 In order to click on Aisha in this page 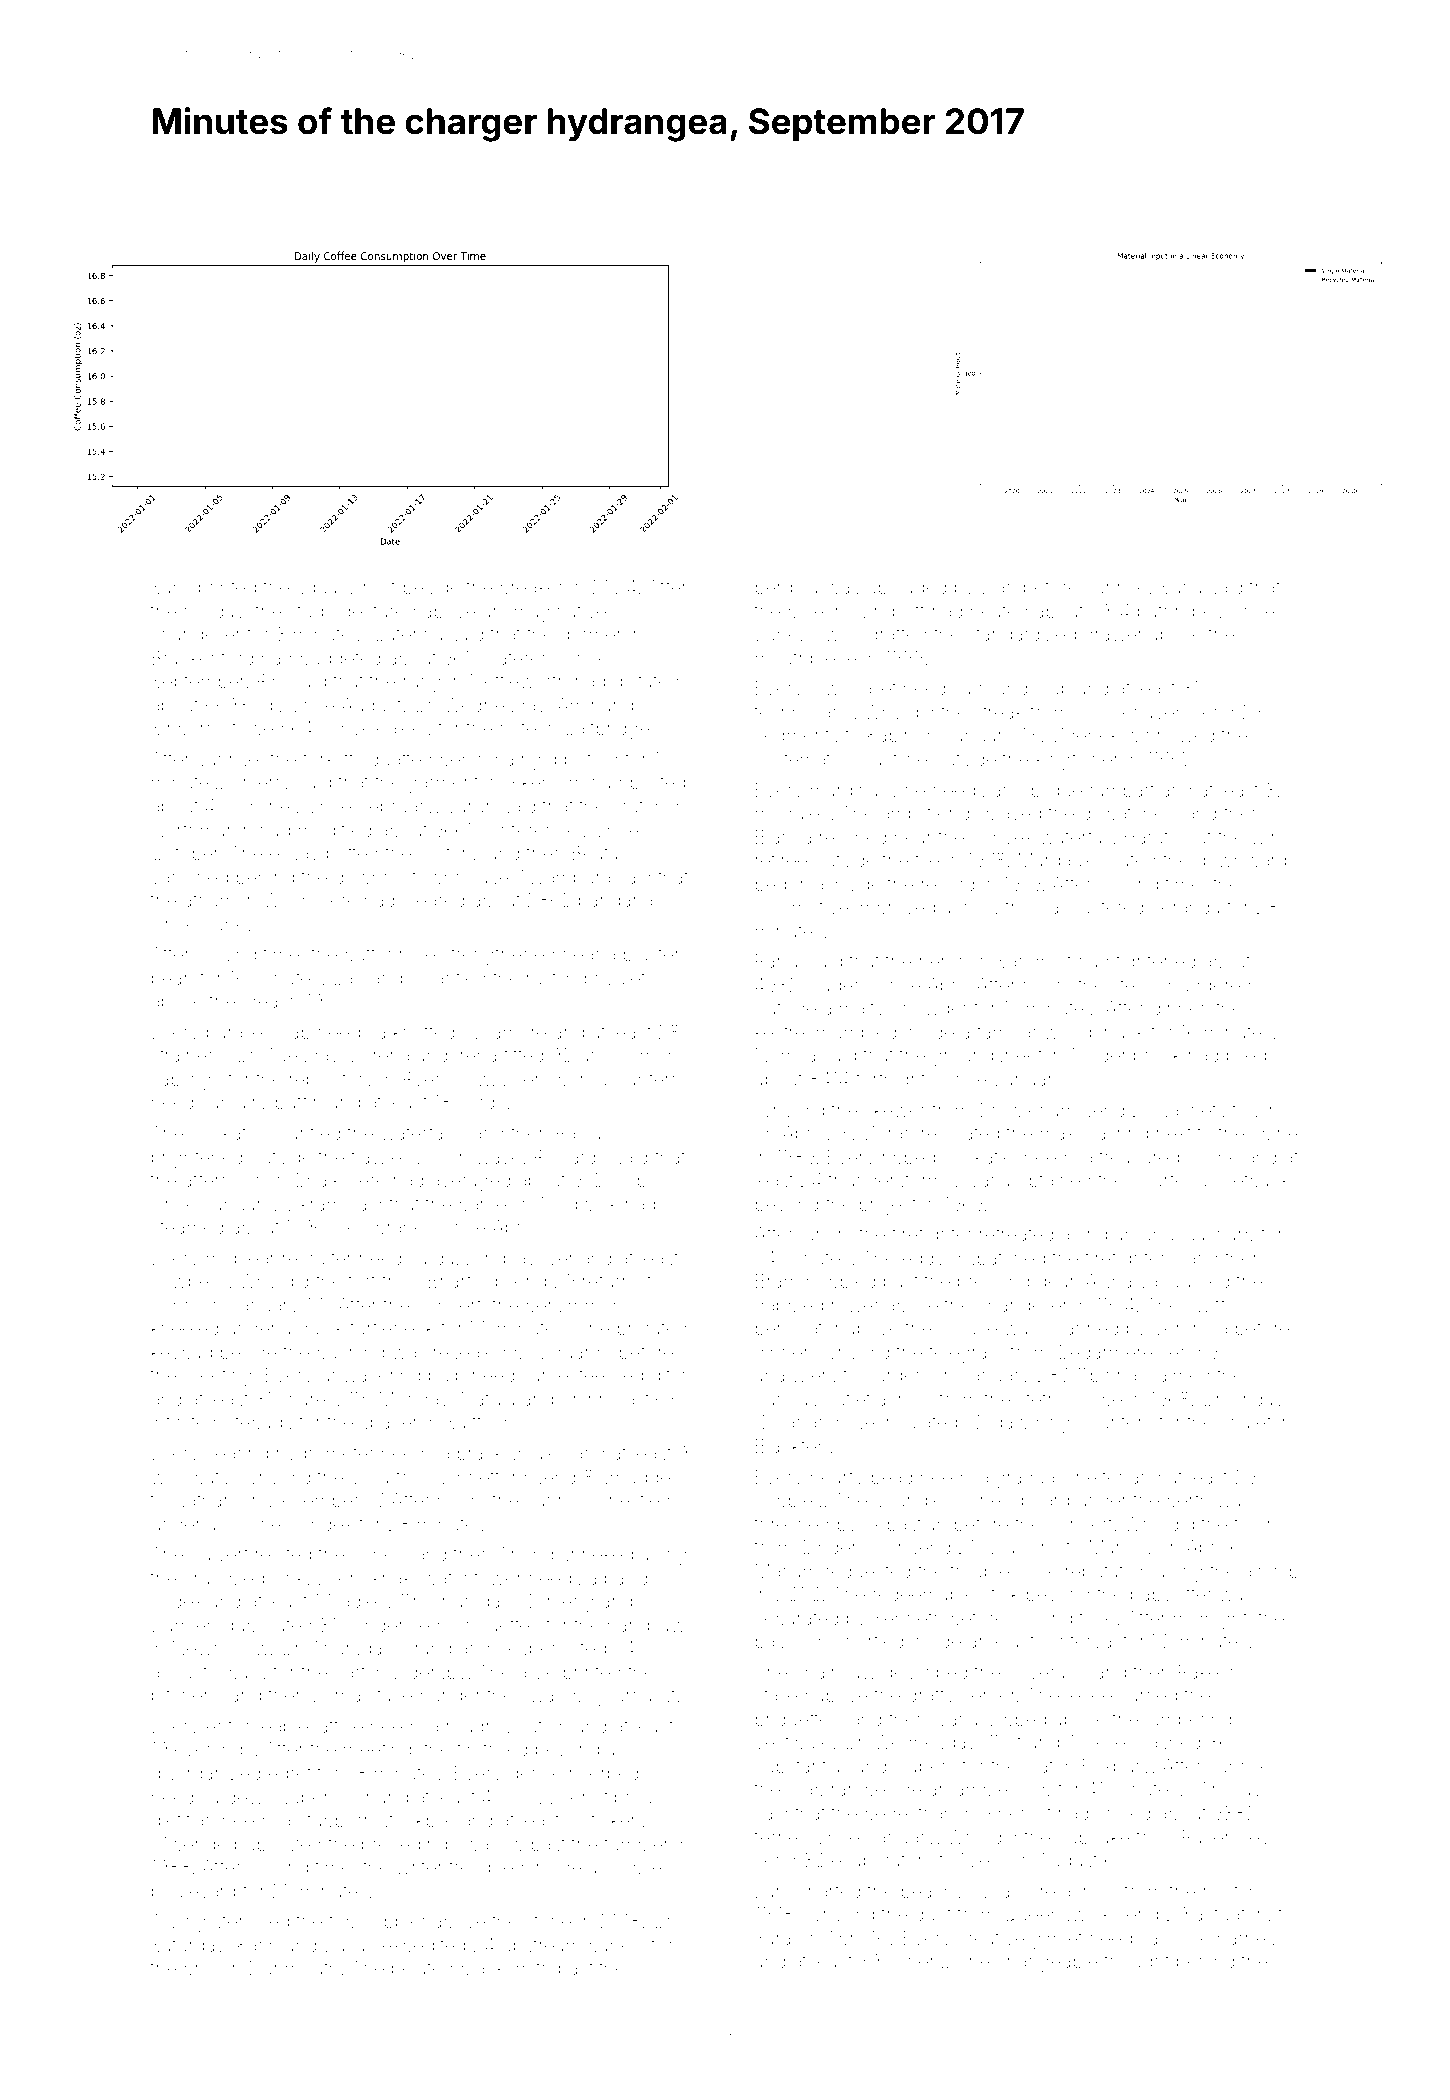, I will do `click(1108, 1281)`.
